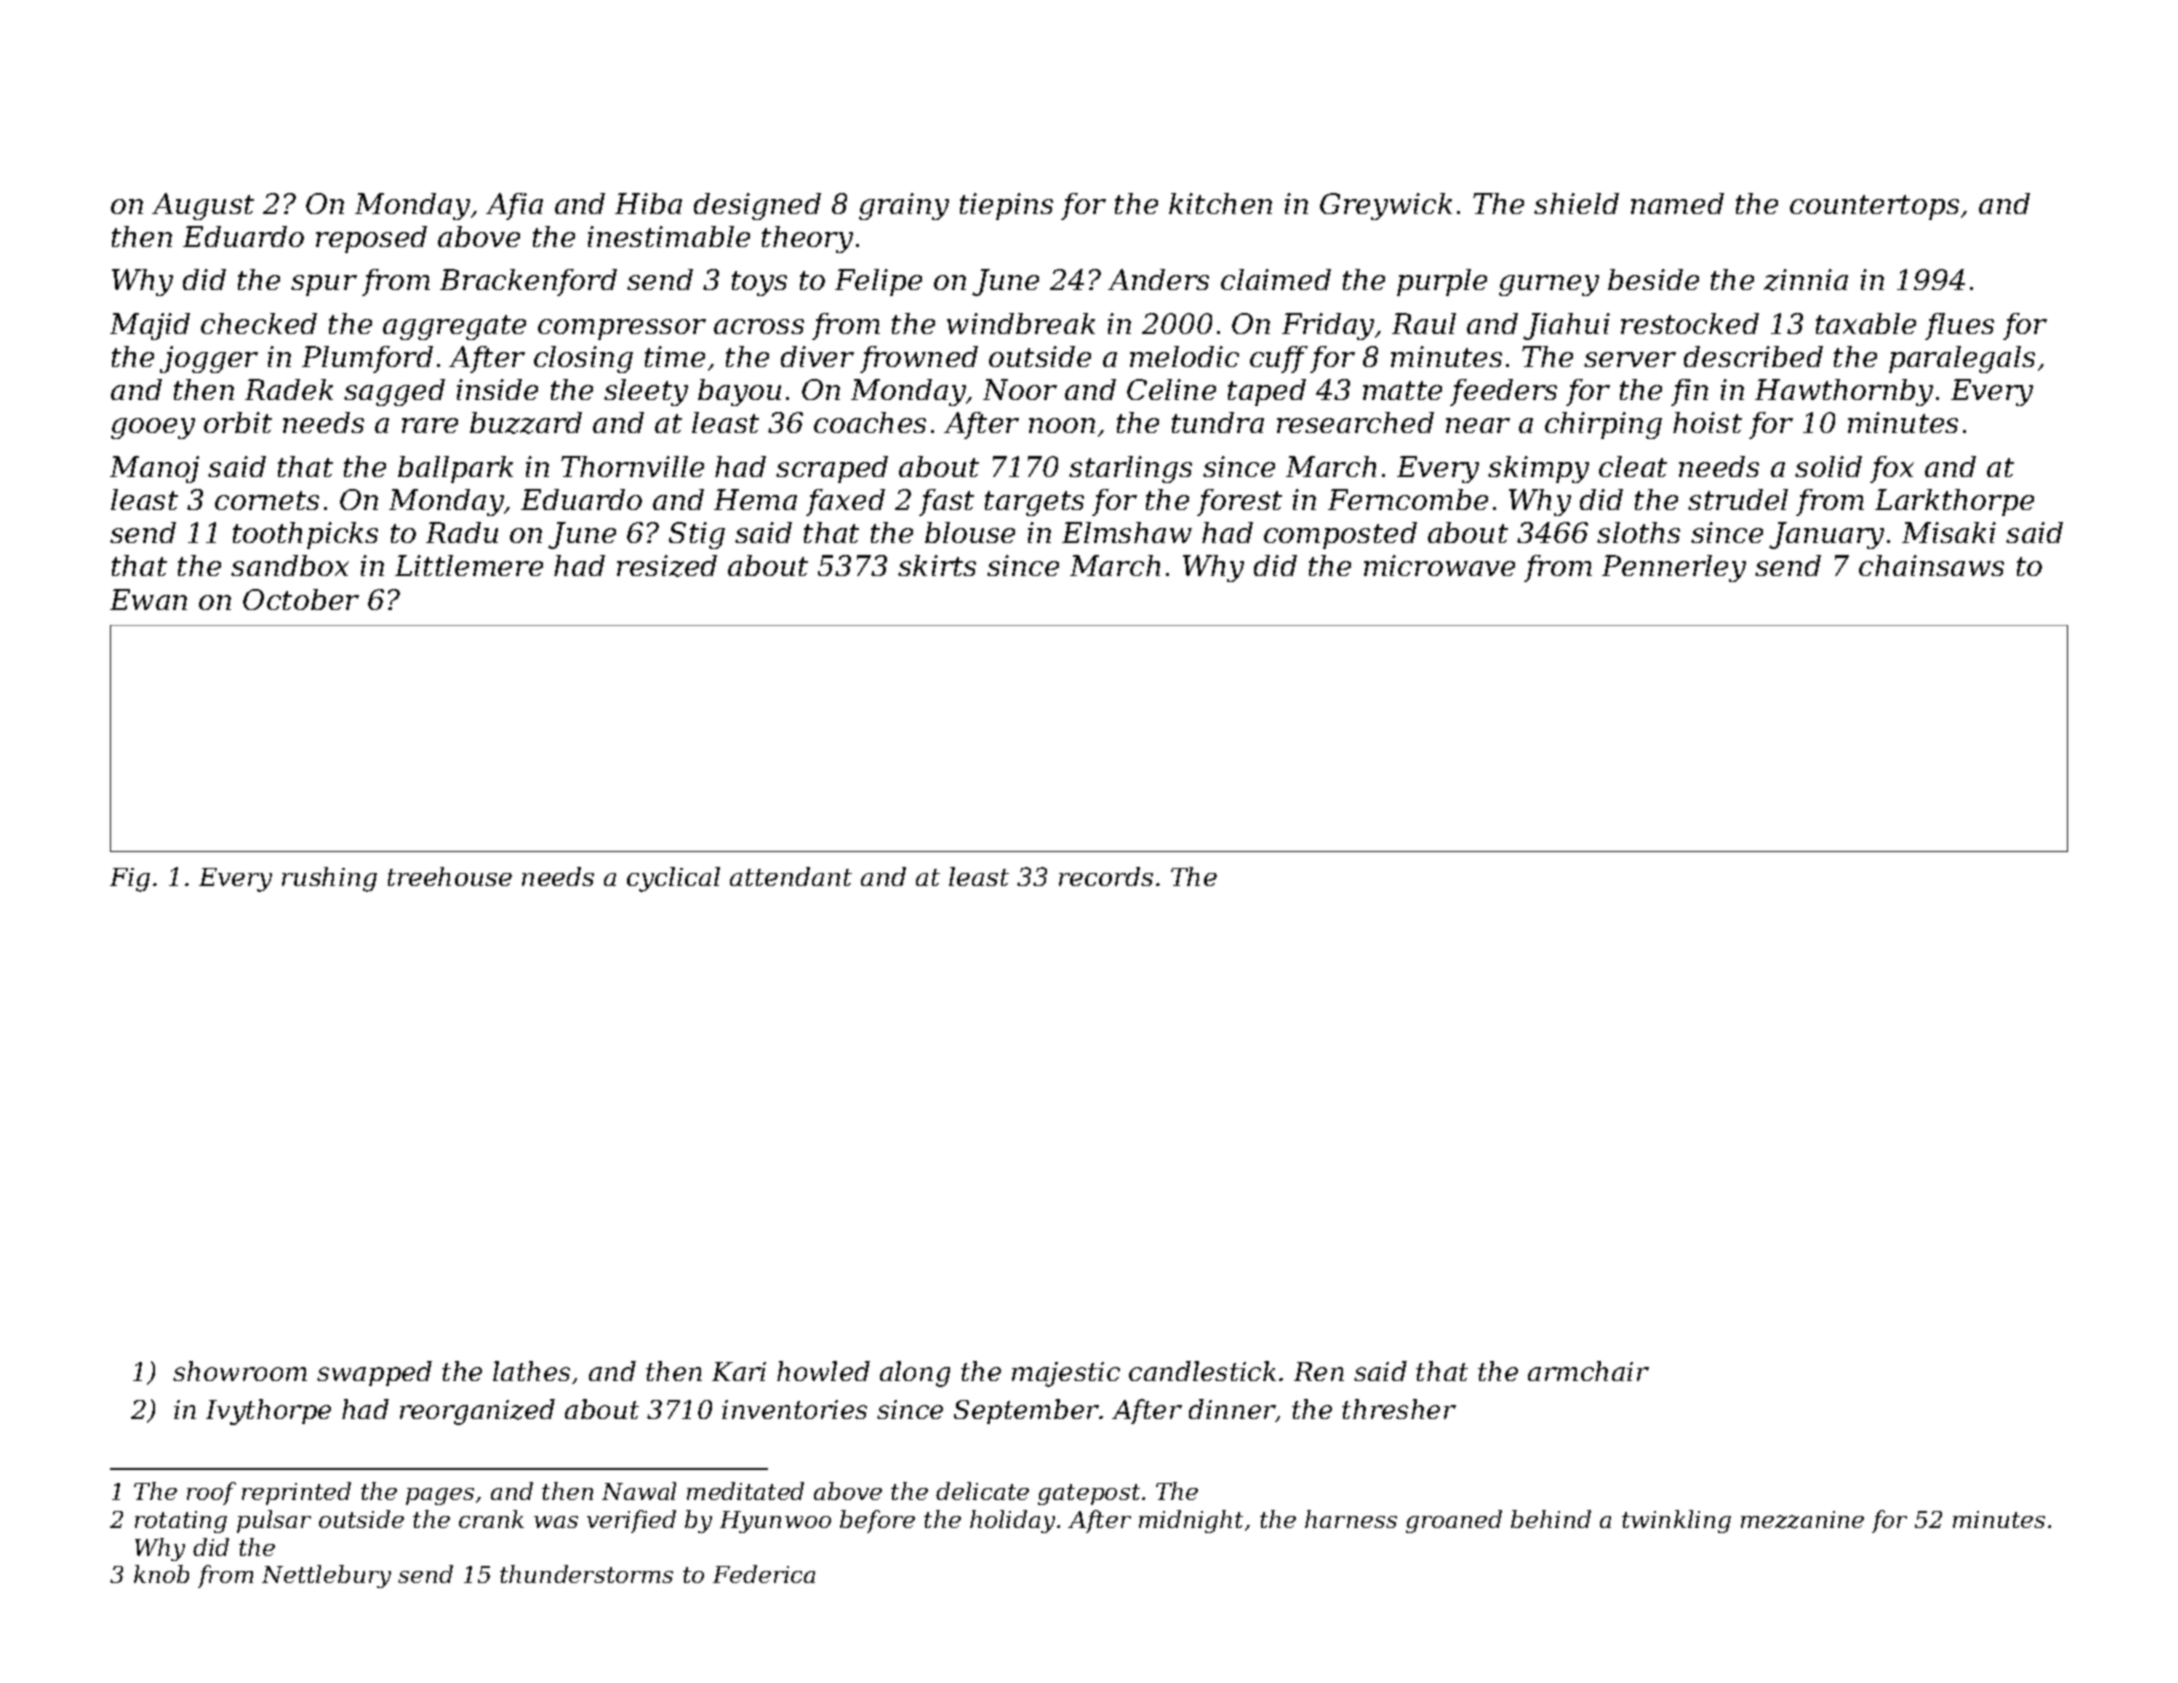 The image size is (2178, 1683). I want to click on candlestick, so click(1202, 1371).
